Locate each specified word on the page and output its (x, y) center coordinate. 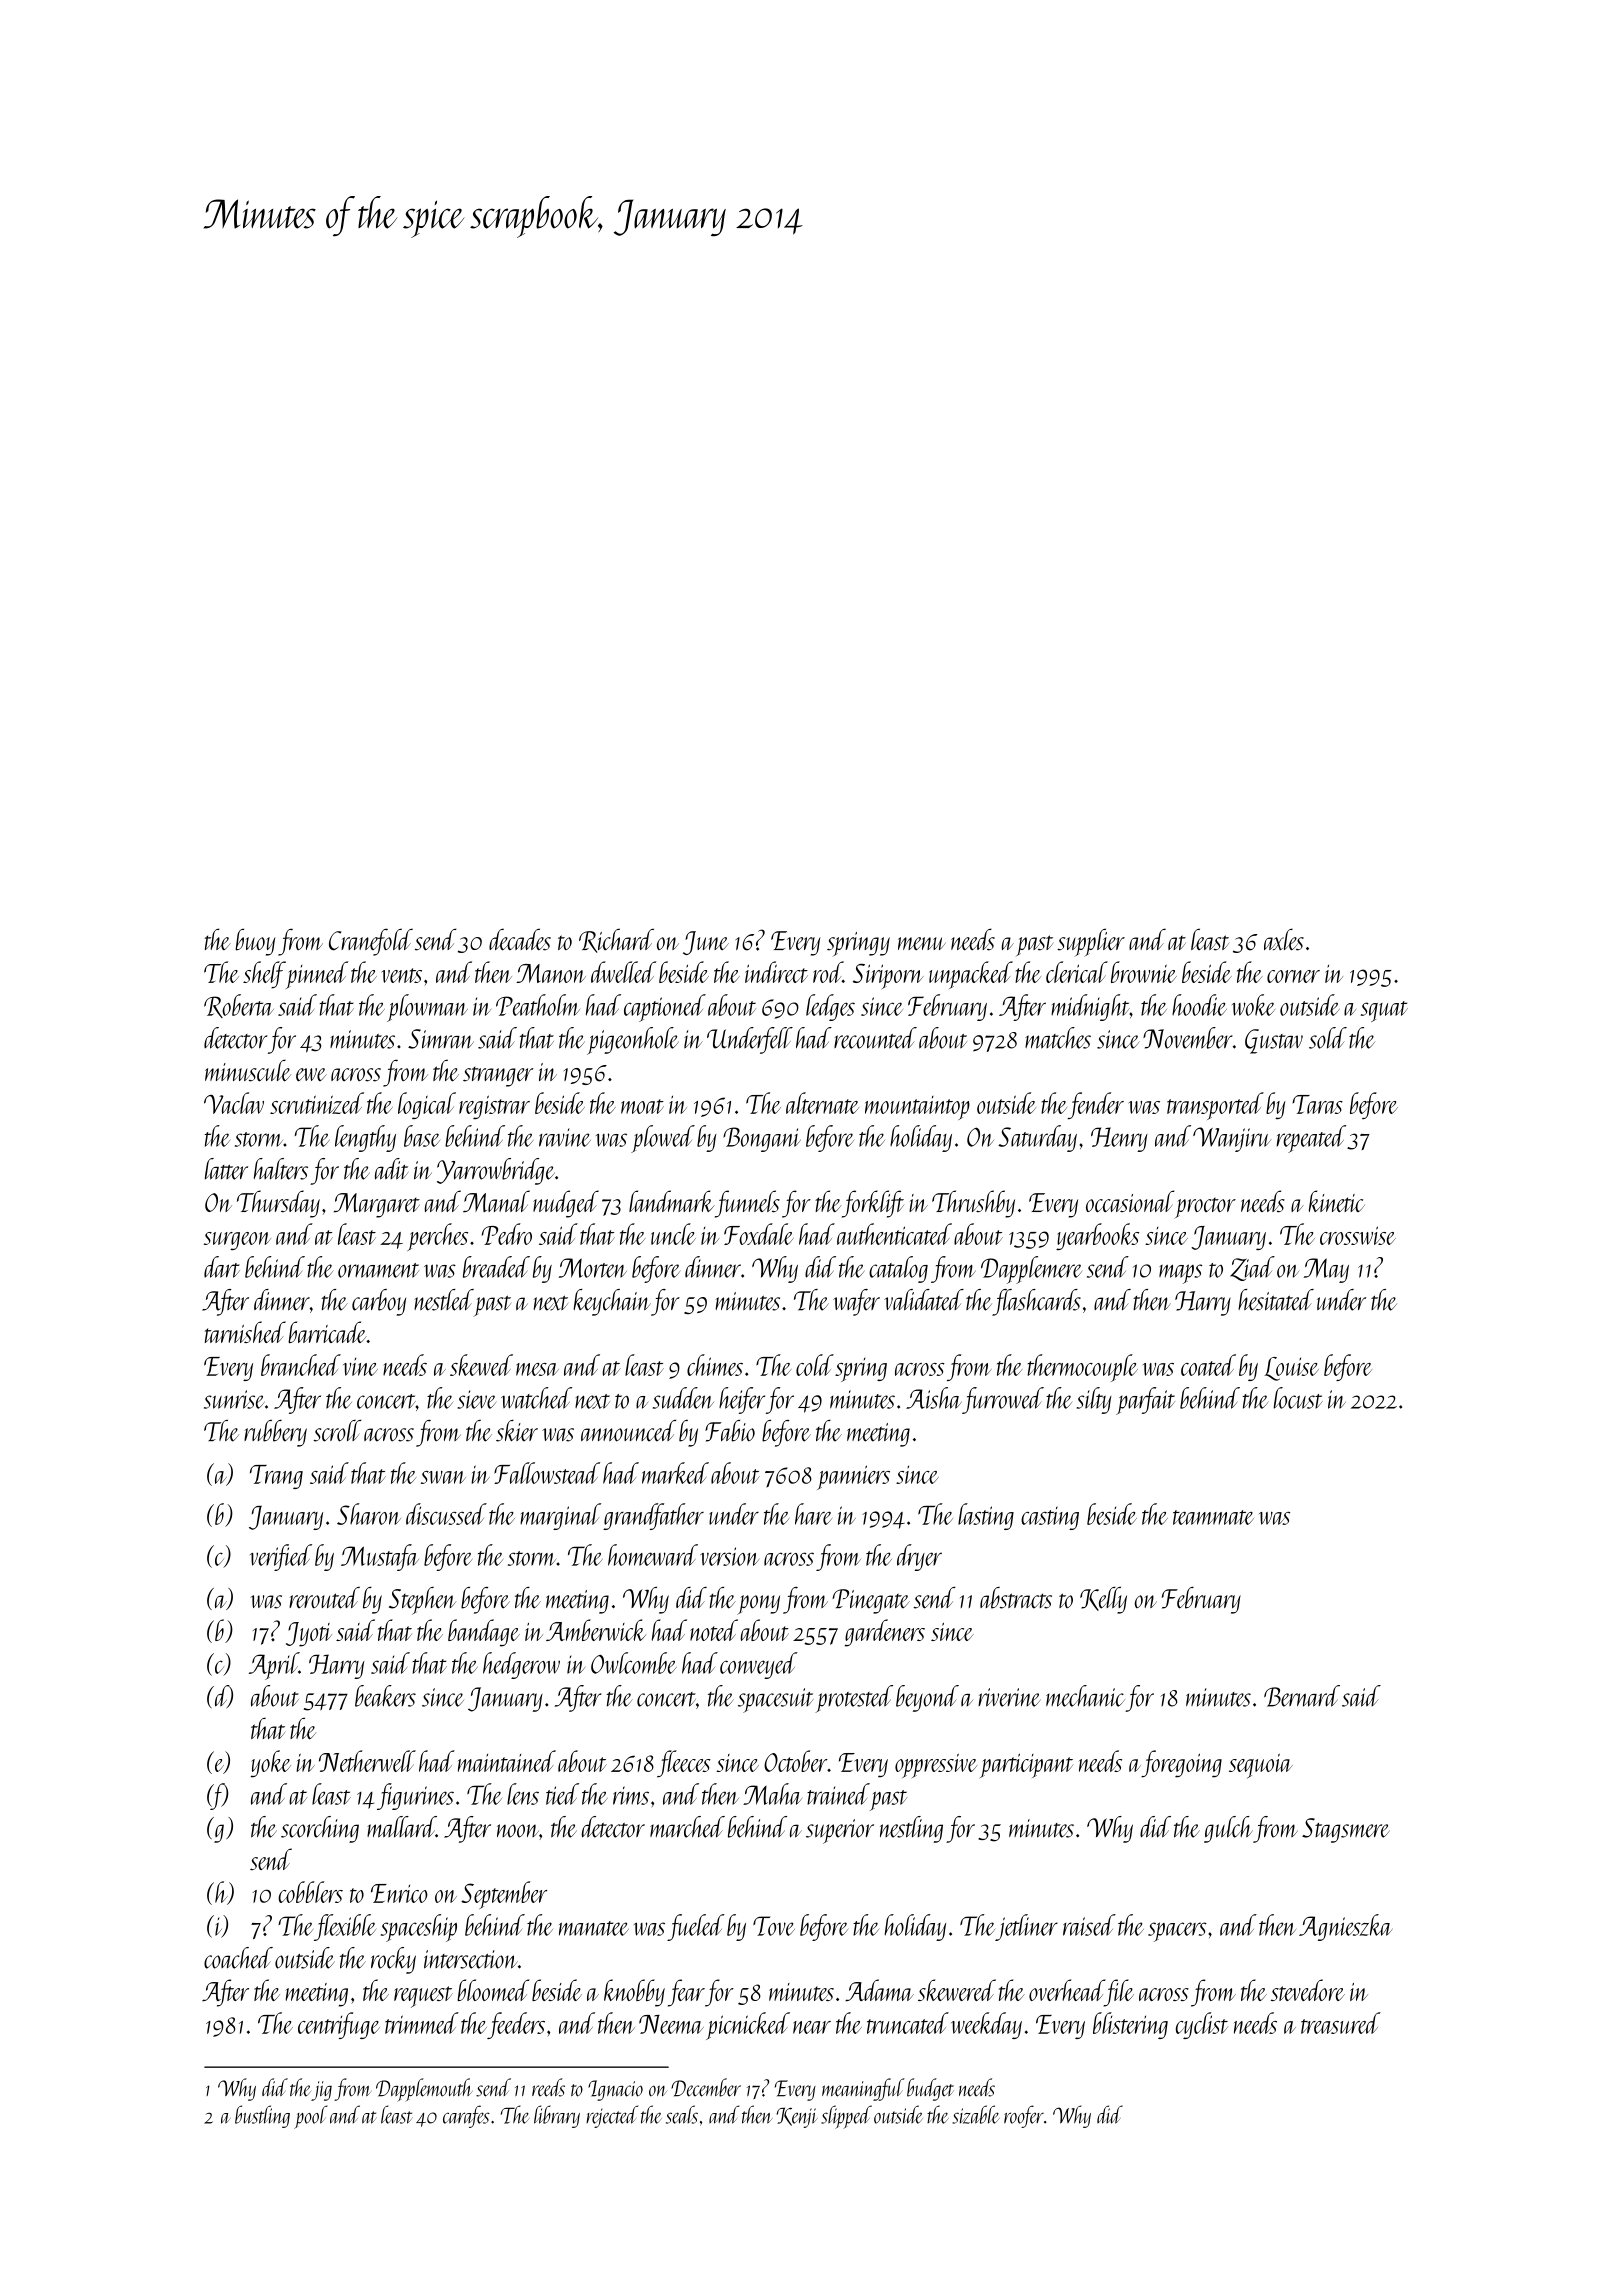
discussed (446, 1514)
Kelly (1103, 1600)
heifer (742, 1400)
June (706, 943)
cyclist (1202, 2025)
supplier (1091, 942)
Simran (441, 1039)
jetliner (1026, 1927)
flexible (345, 1927)
